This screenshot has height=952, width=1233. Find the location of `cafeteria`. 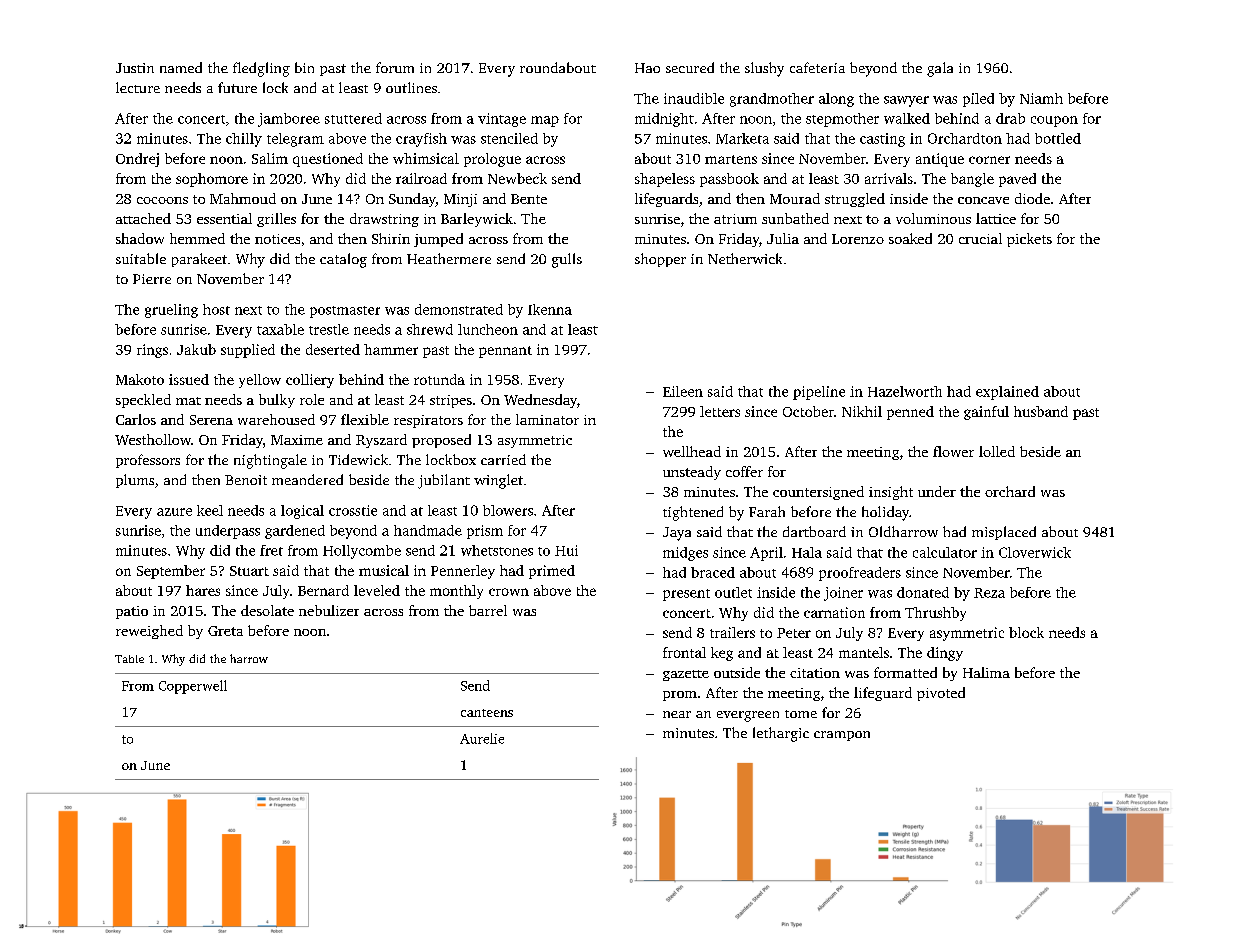

cafeteria is located at coordinates (817, 67).
